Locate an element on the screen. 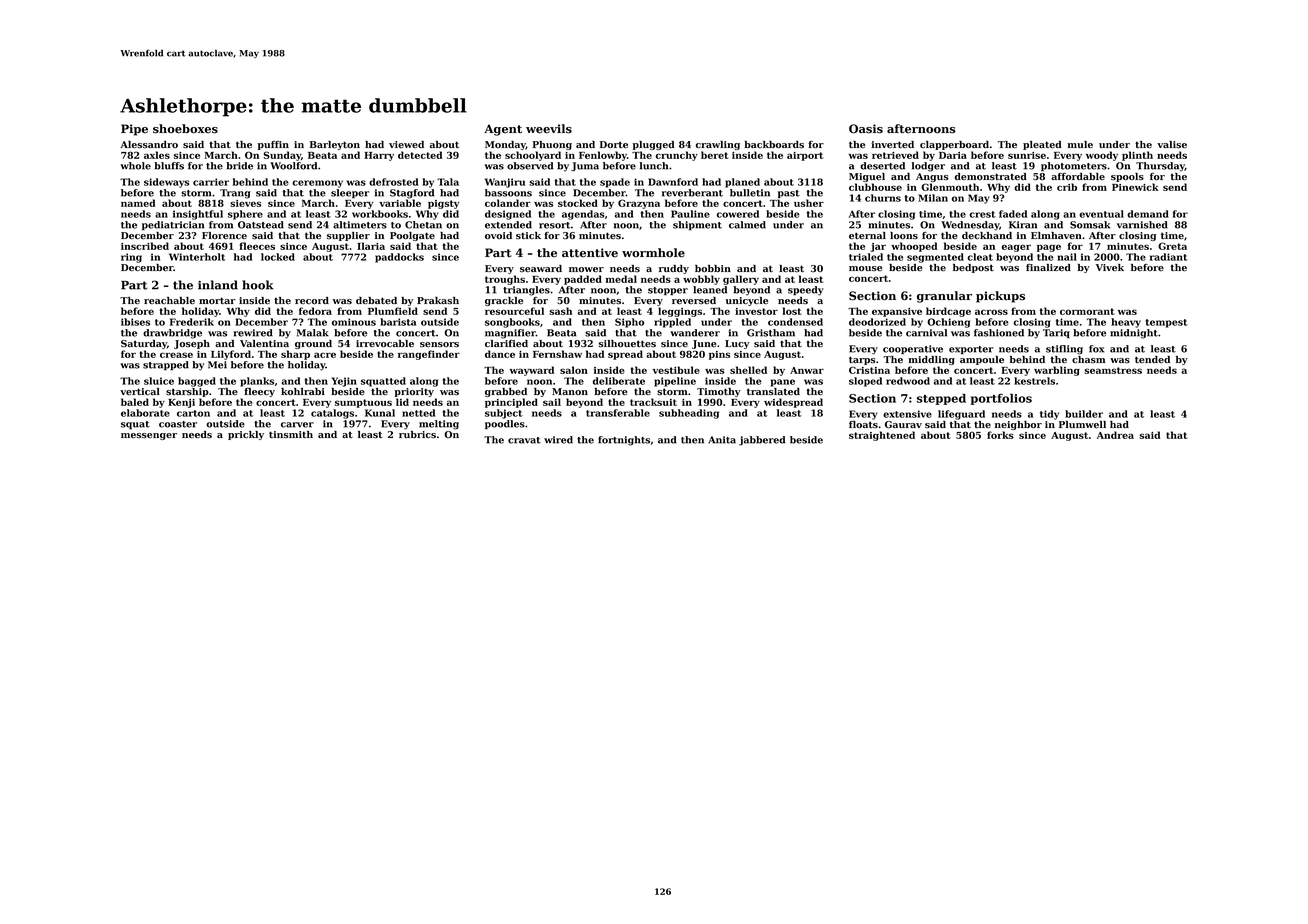 This screenshot has width=1308, height=924. builder is located at coordinates (1084, 414).
